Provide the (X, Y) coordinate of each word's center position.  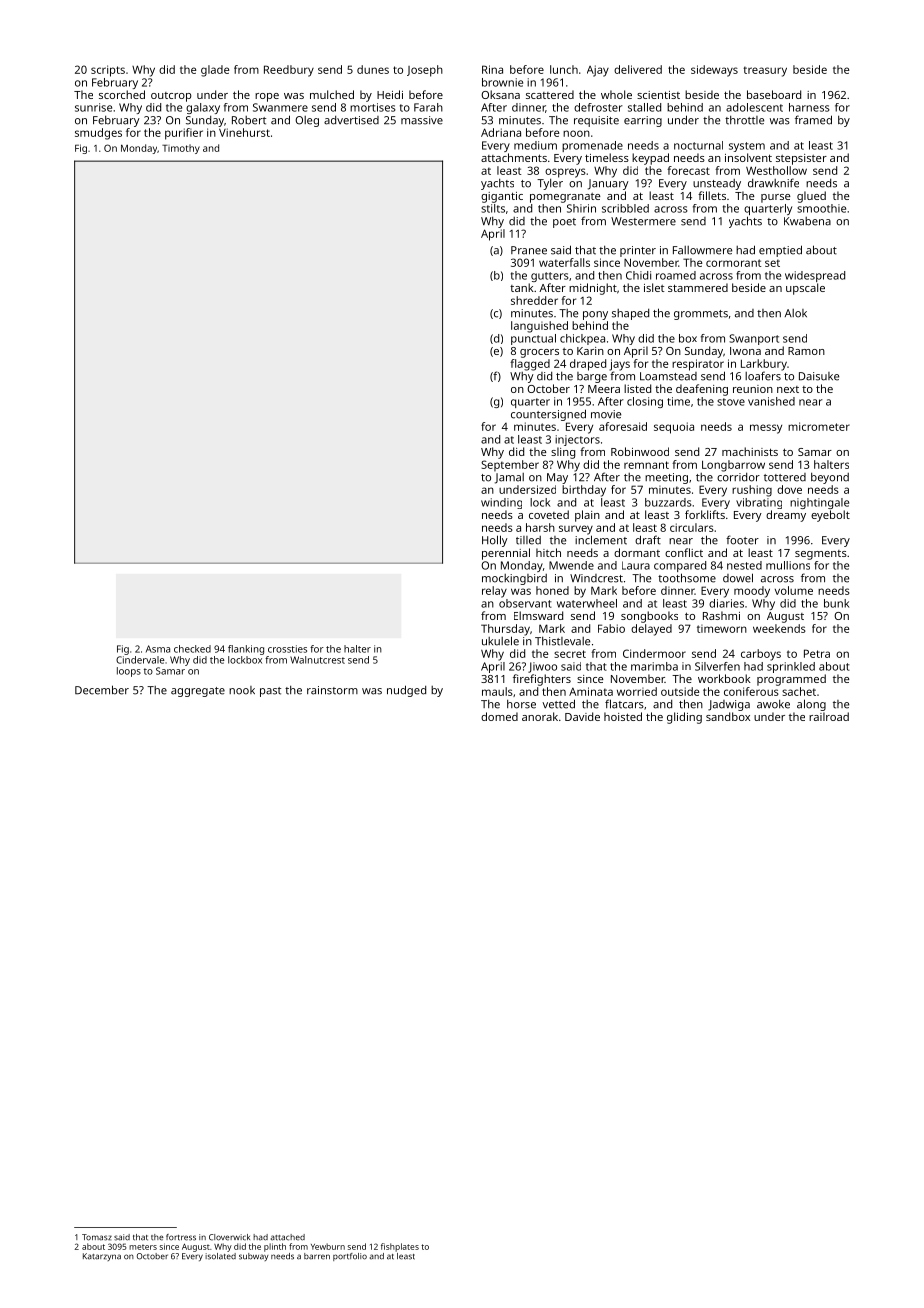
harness (809, 107)
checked (192, 649)
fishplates (400, 1247)
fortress (181, 1237)
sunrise (93, 107)
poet (564, 223)
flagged (530, 365)
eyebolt (830, 516)
